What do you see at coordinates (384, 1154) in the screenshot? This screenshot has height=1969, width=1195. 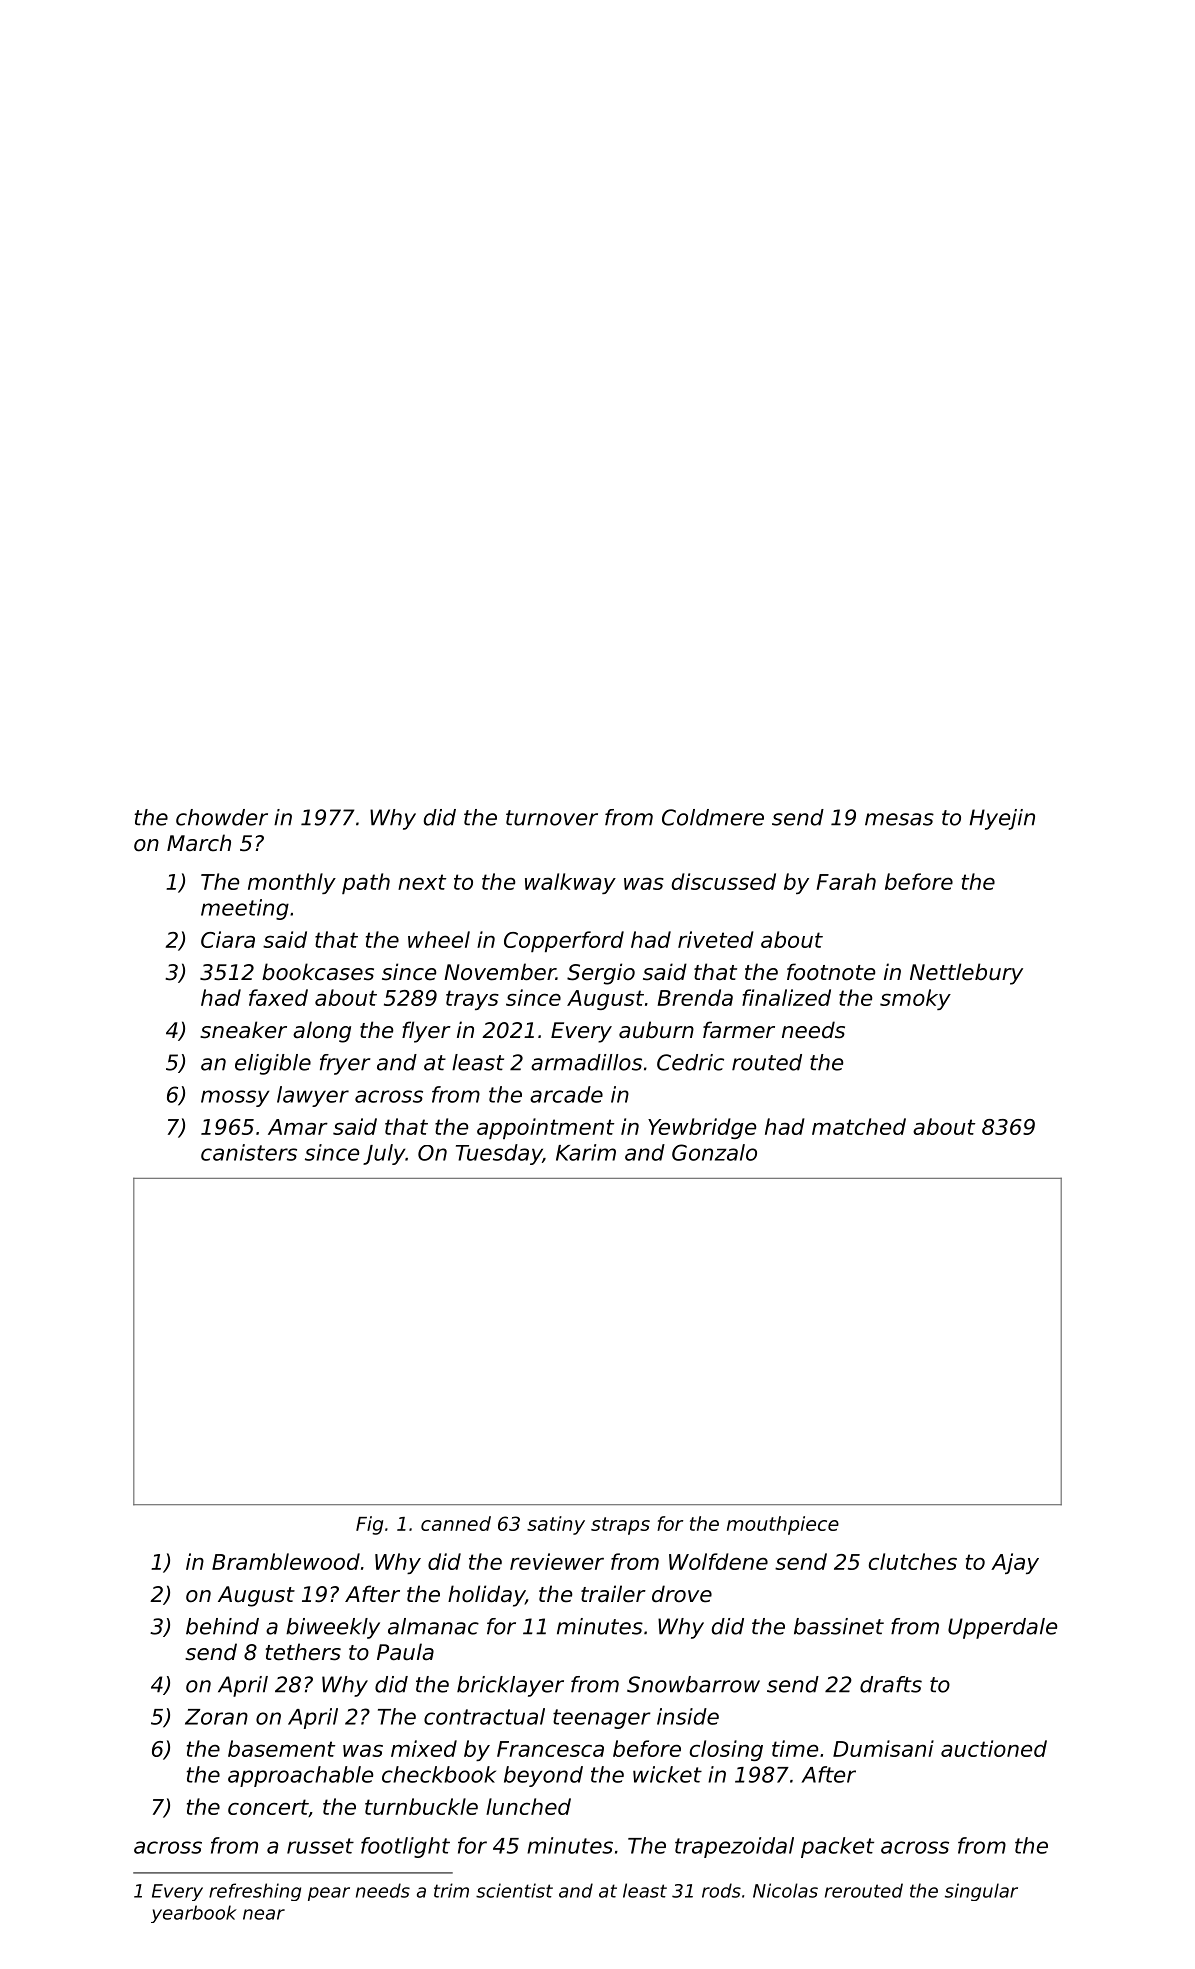 I see `July` at bounding box center [384, 1154].
